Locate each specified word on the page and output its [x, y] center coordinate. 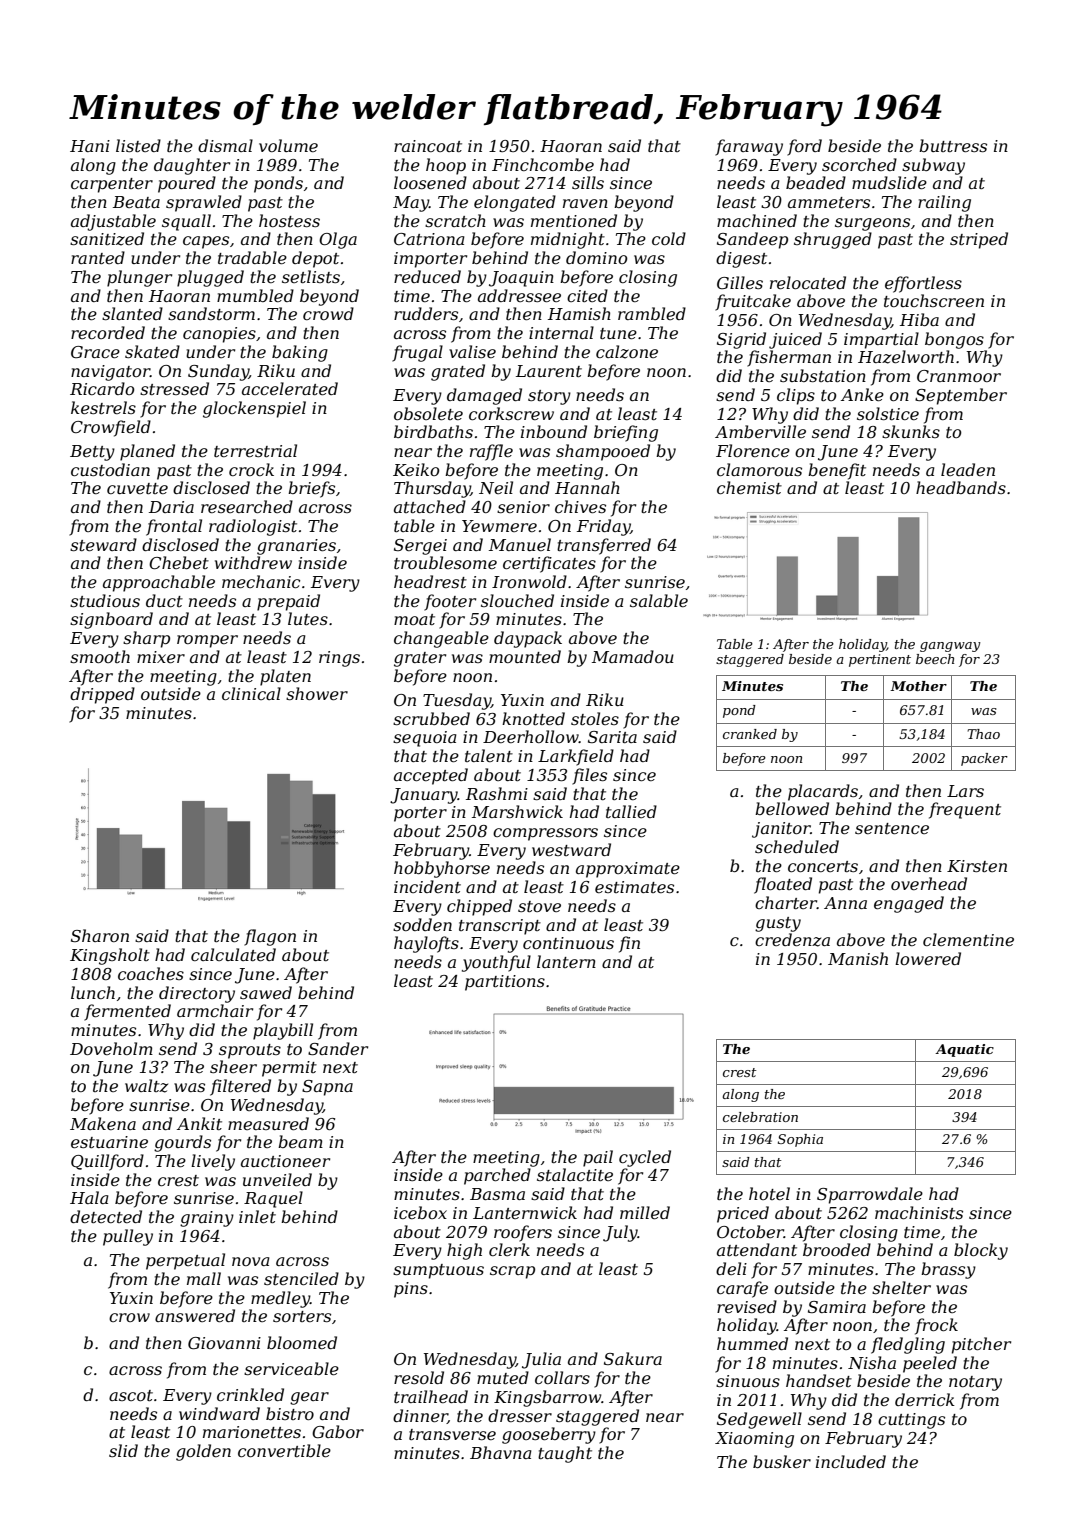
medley [280, 1299]
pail [598, 1158]
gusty [778, 924]
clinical [251, 693]
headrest [430, 581]
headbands [961, 487]
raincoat [428, 146]
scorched [859, 164]
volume [288, 145]
